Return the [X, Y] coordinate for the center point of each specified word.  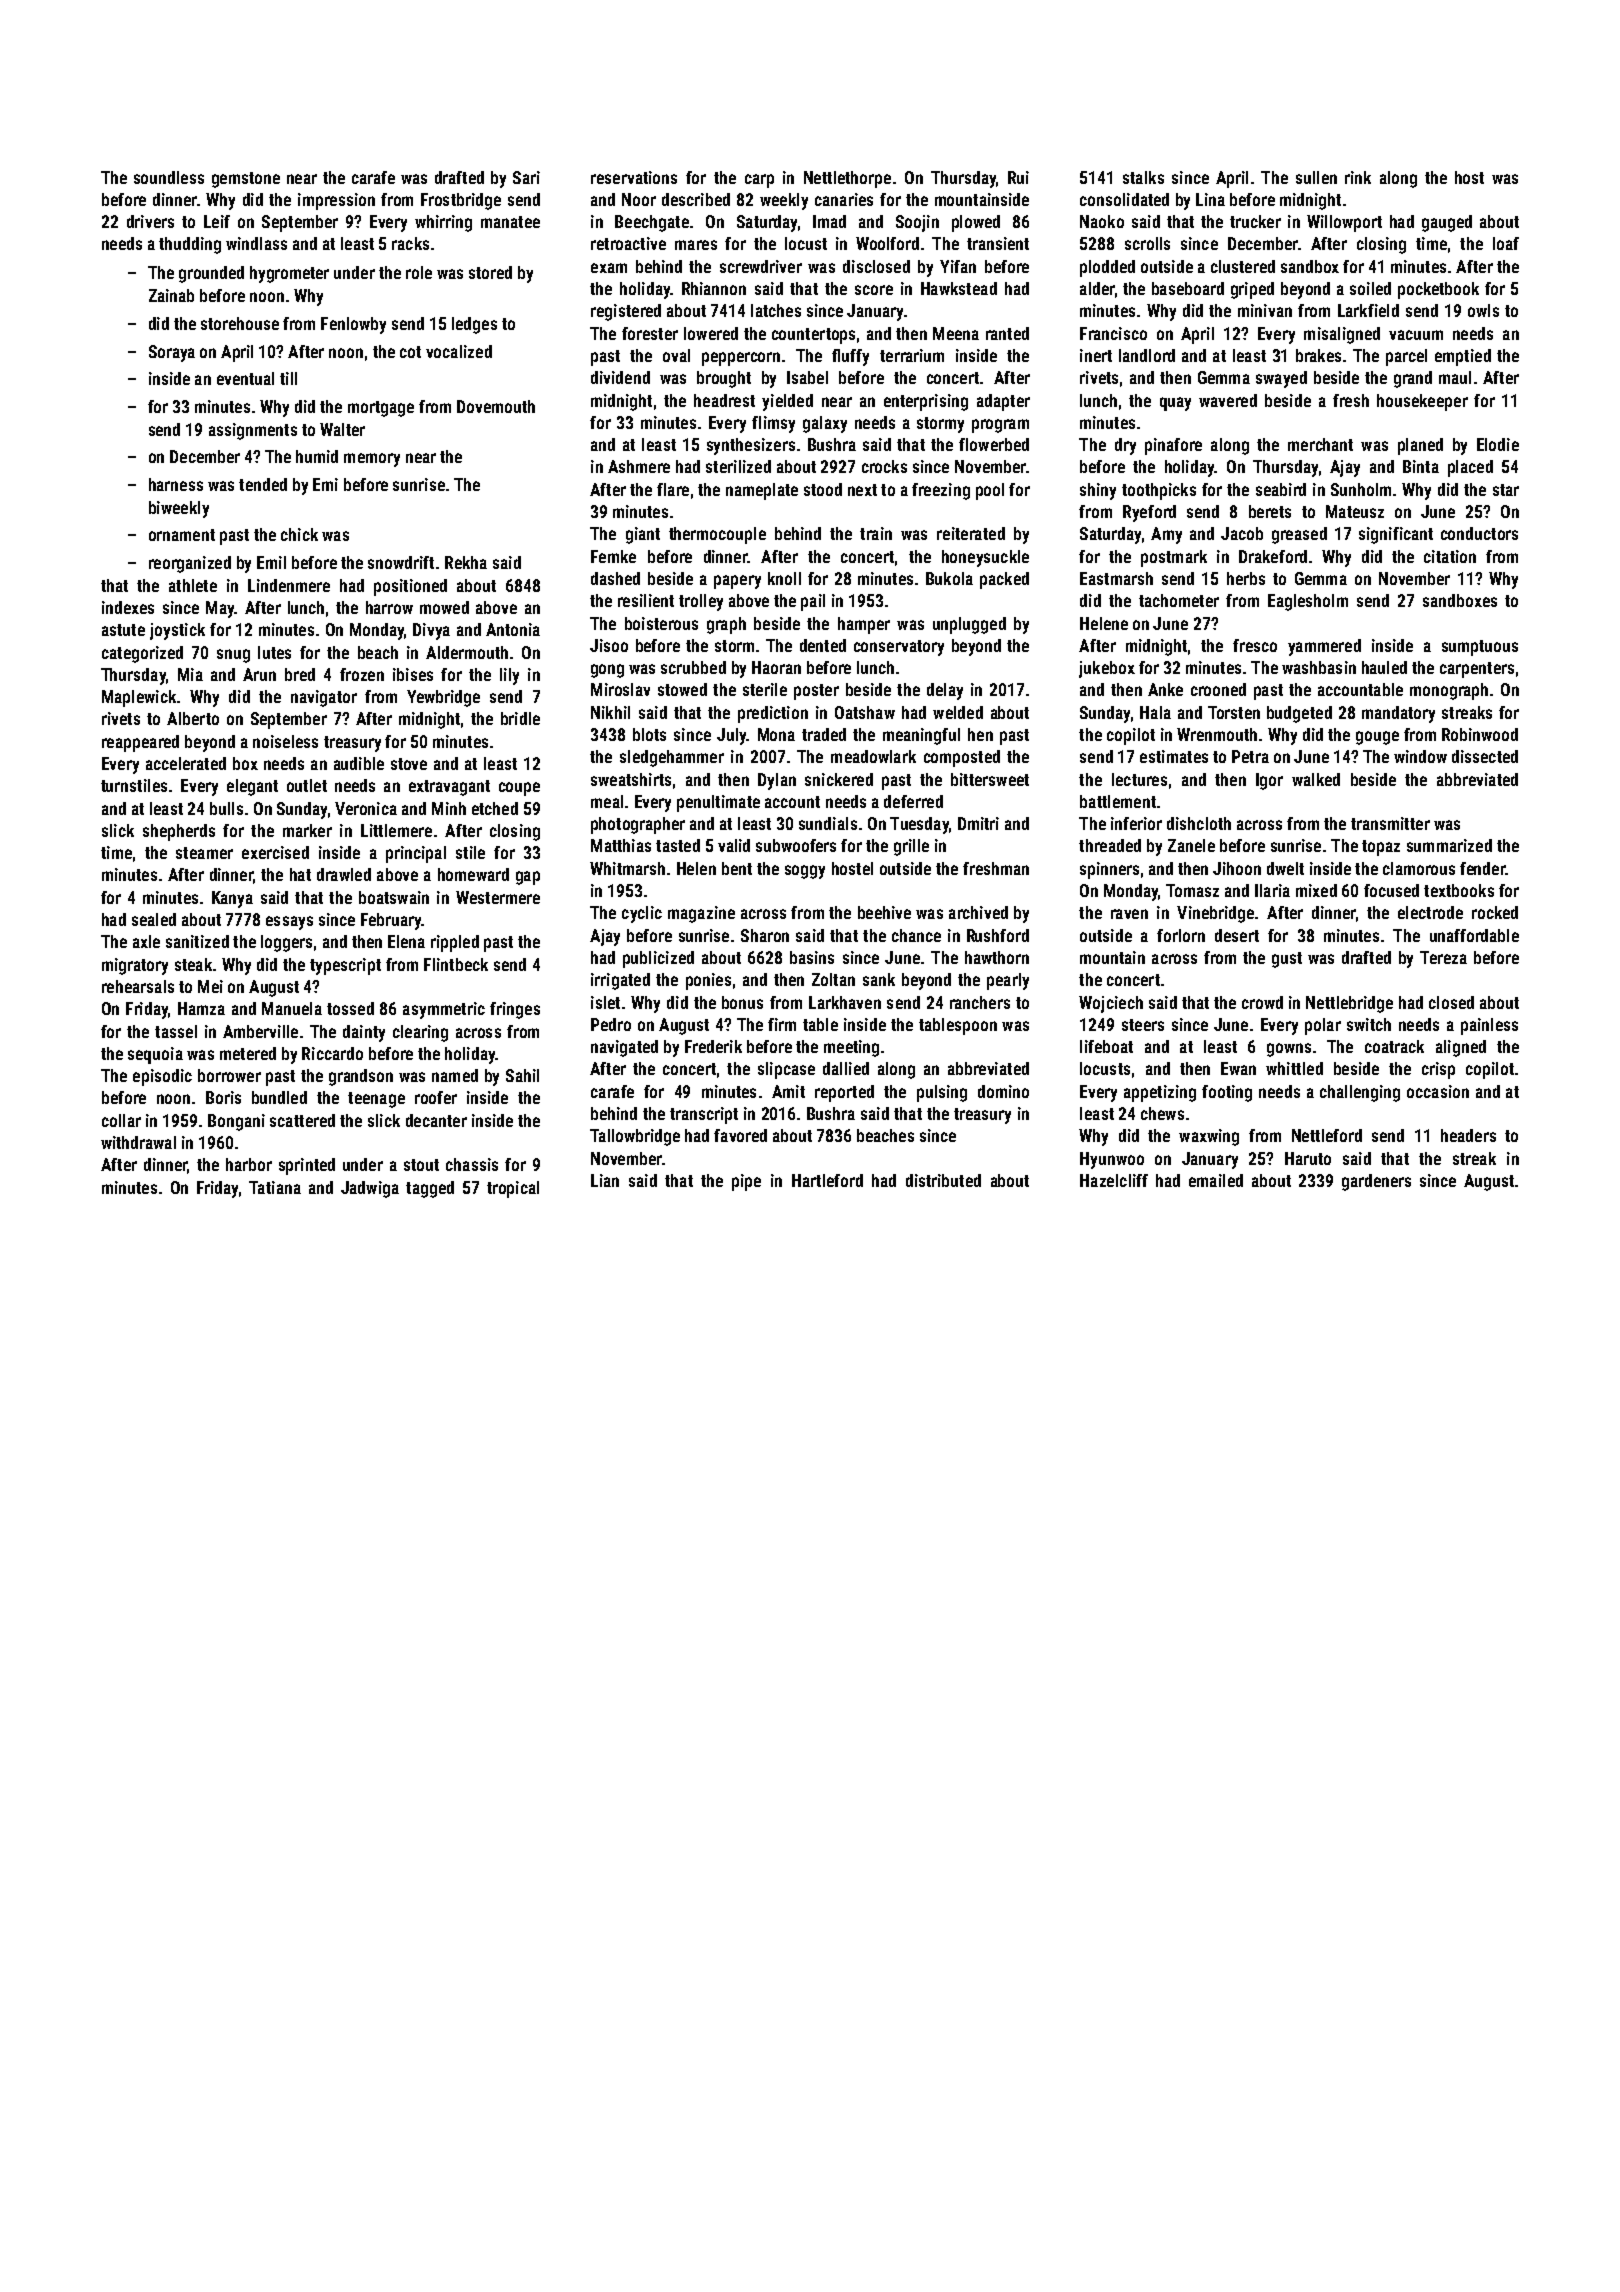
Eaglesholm [1308, 602]
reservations [634, 177]
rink [1358, 177]
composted [962, 758]
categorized [142, 654]
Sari [526, 177]
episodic [162, 1077]
